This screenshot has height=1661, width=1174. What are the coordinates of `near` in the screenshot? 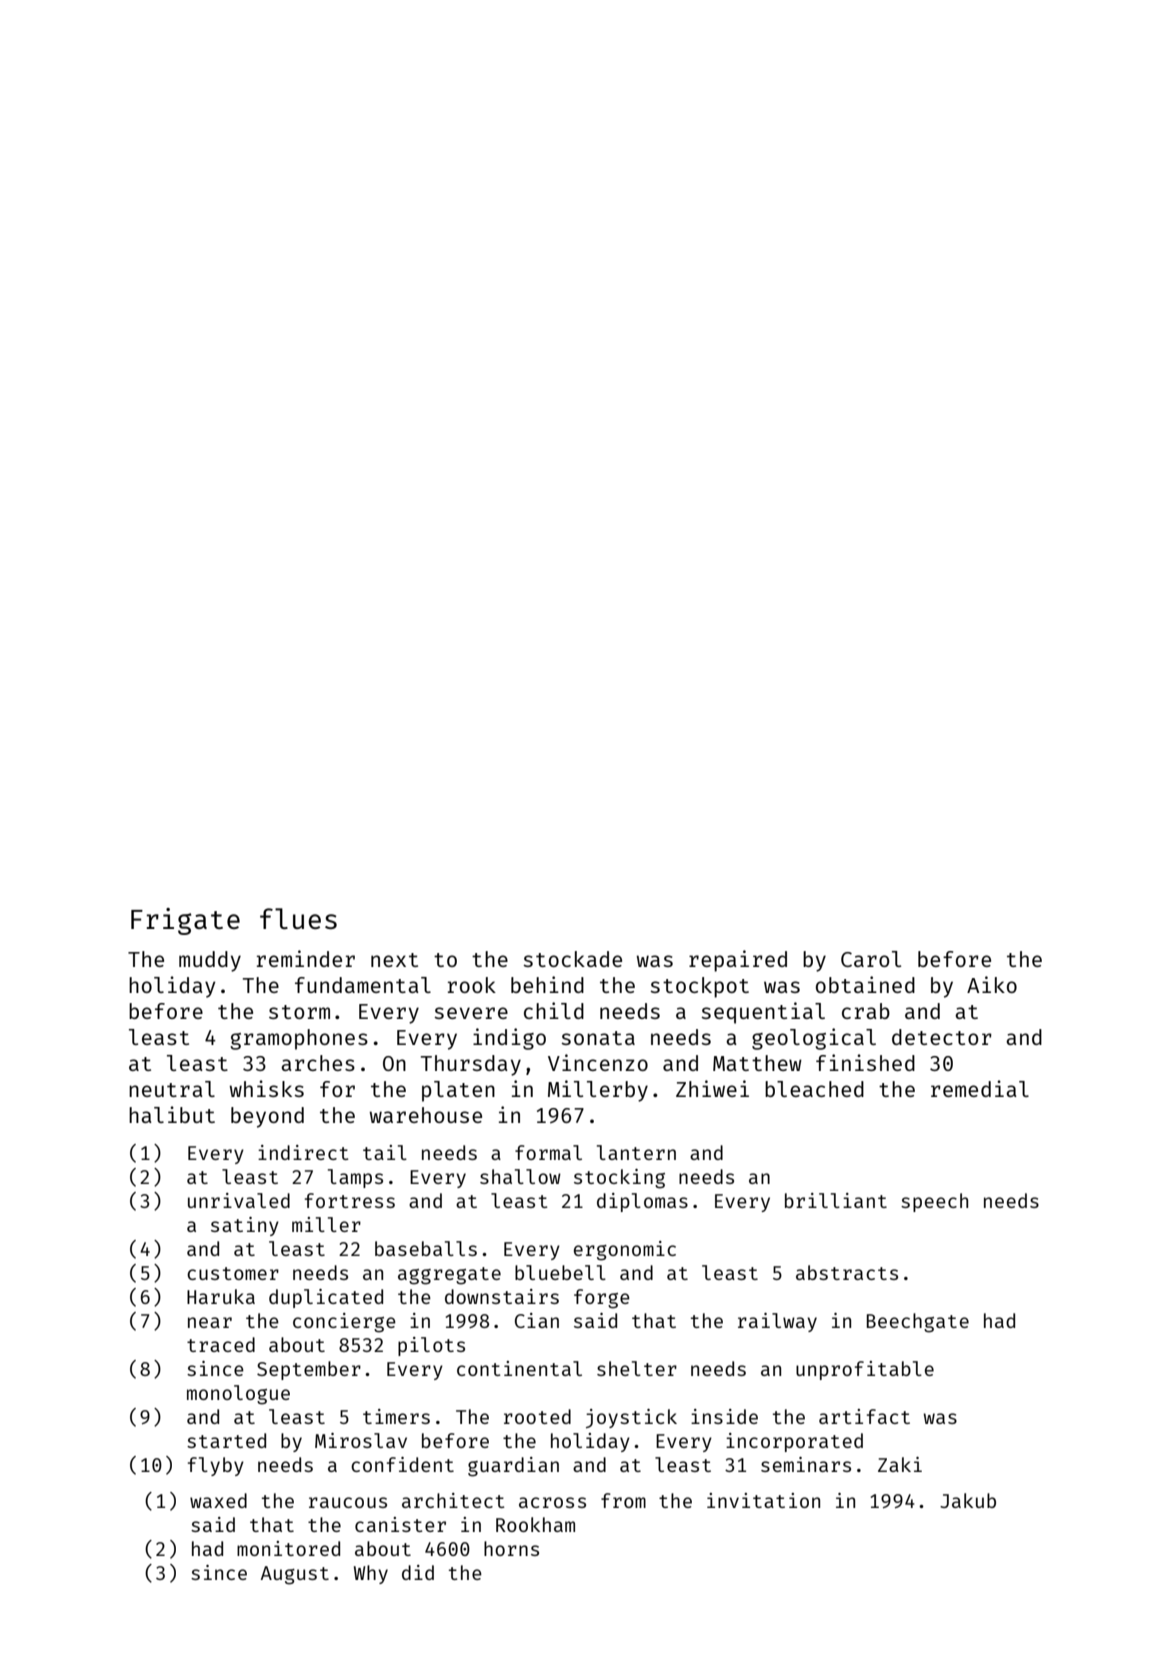 It's located at (210, 1322).
